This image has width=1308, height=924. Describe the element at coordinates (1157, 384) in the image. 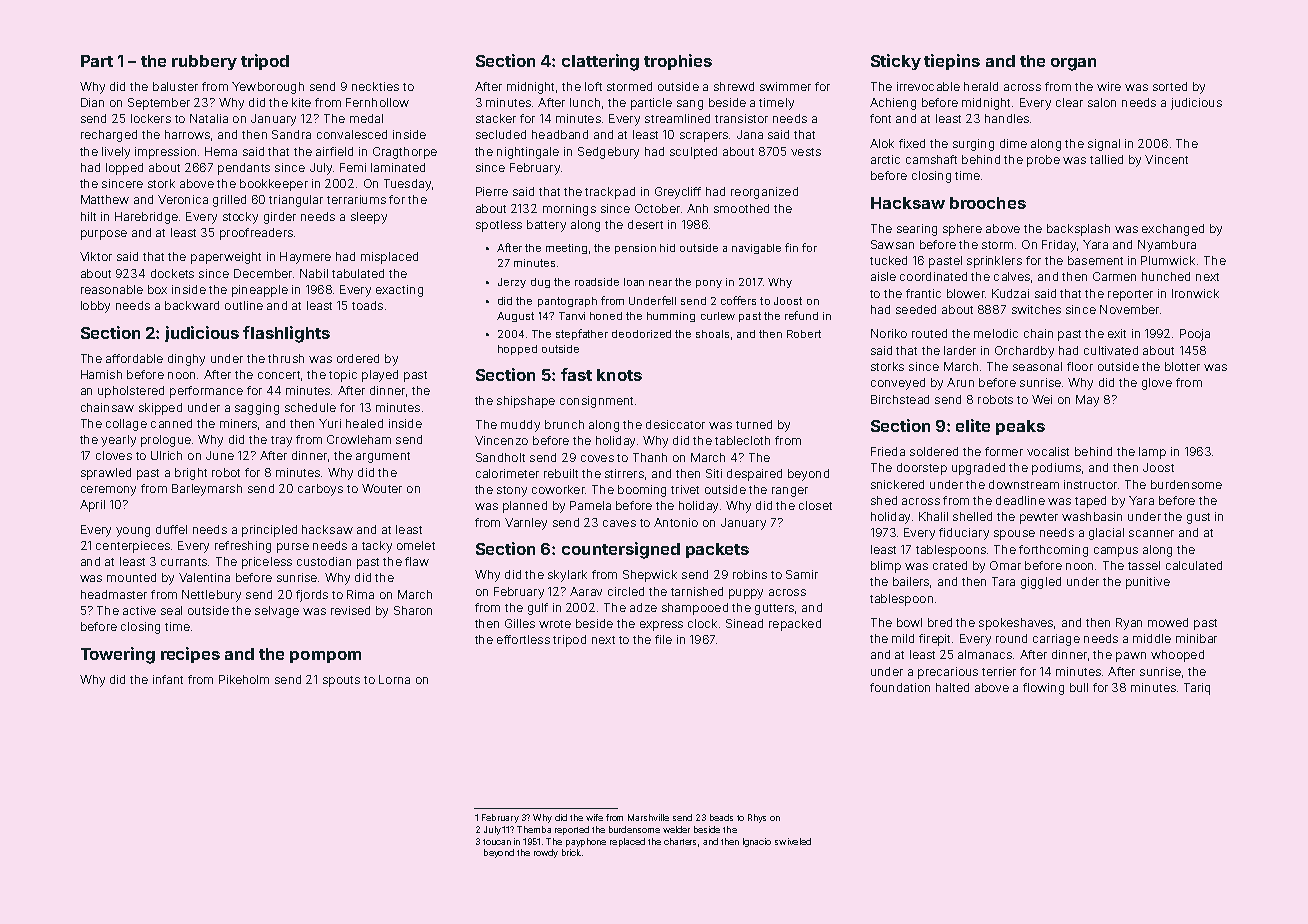

I see `glove` at that location.
